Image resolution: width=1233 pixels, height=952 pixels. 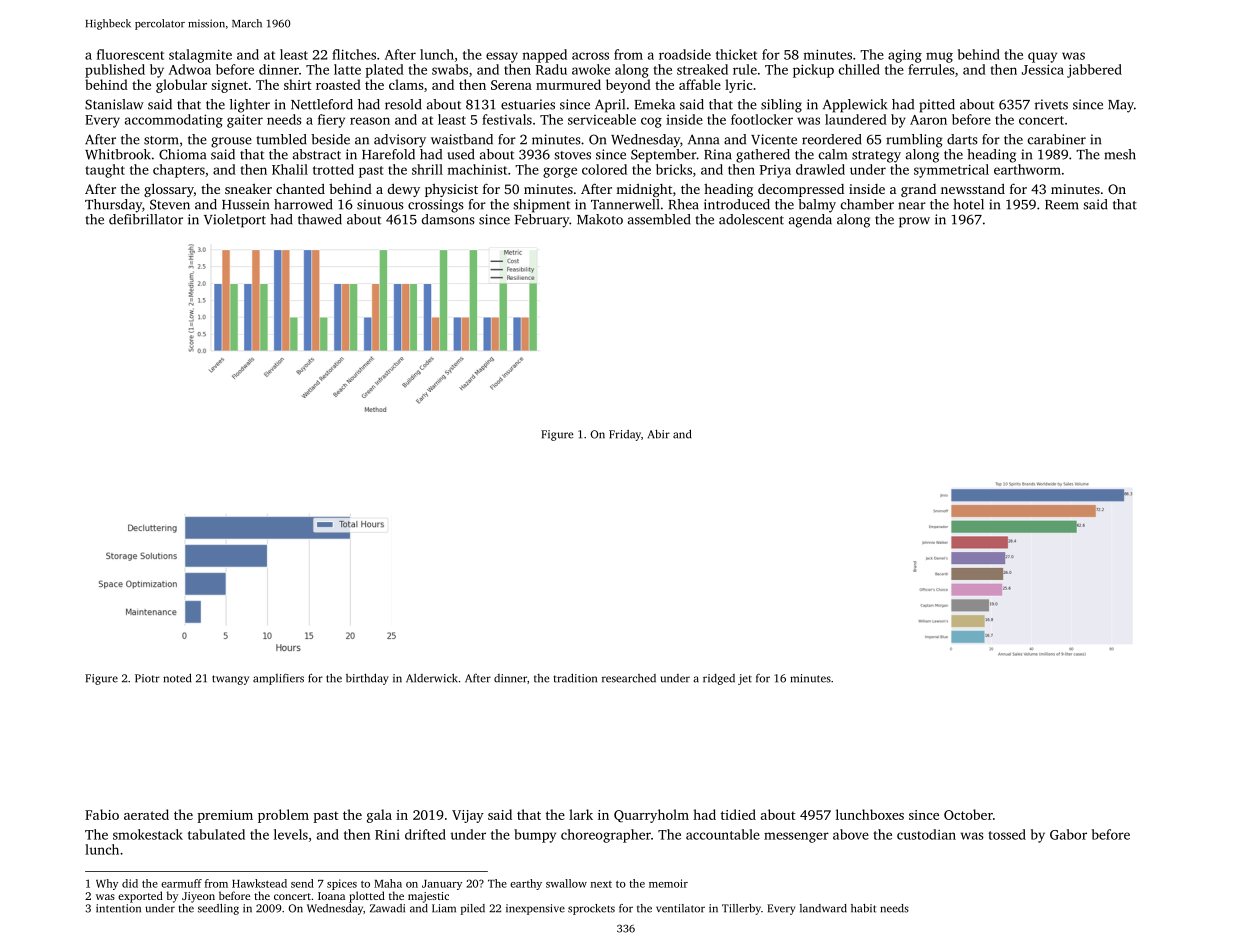 I want to click on flitches, so click(x=354, y=54).
